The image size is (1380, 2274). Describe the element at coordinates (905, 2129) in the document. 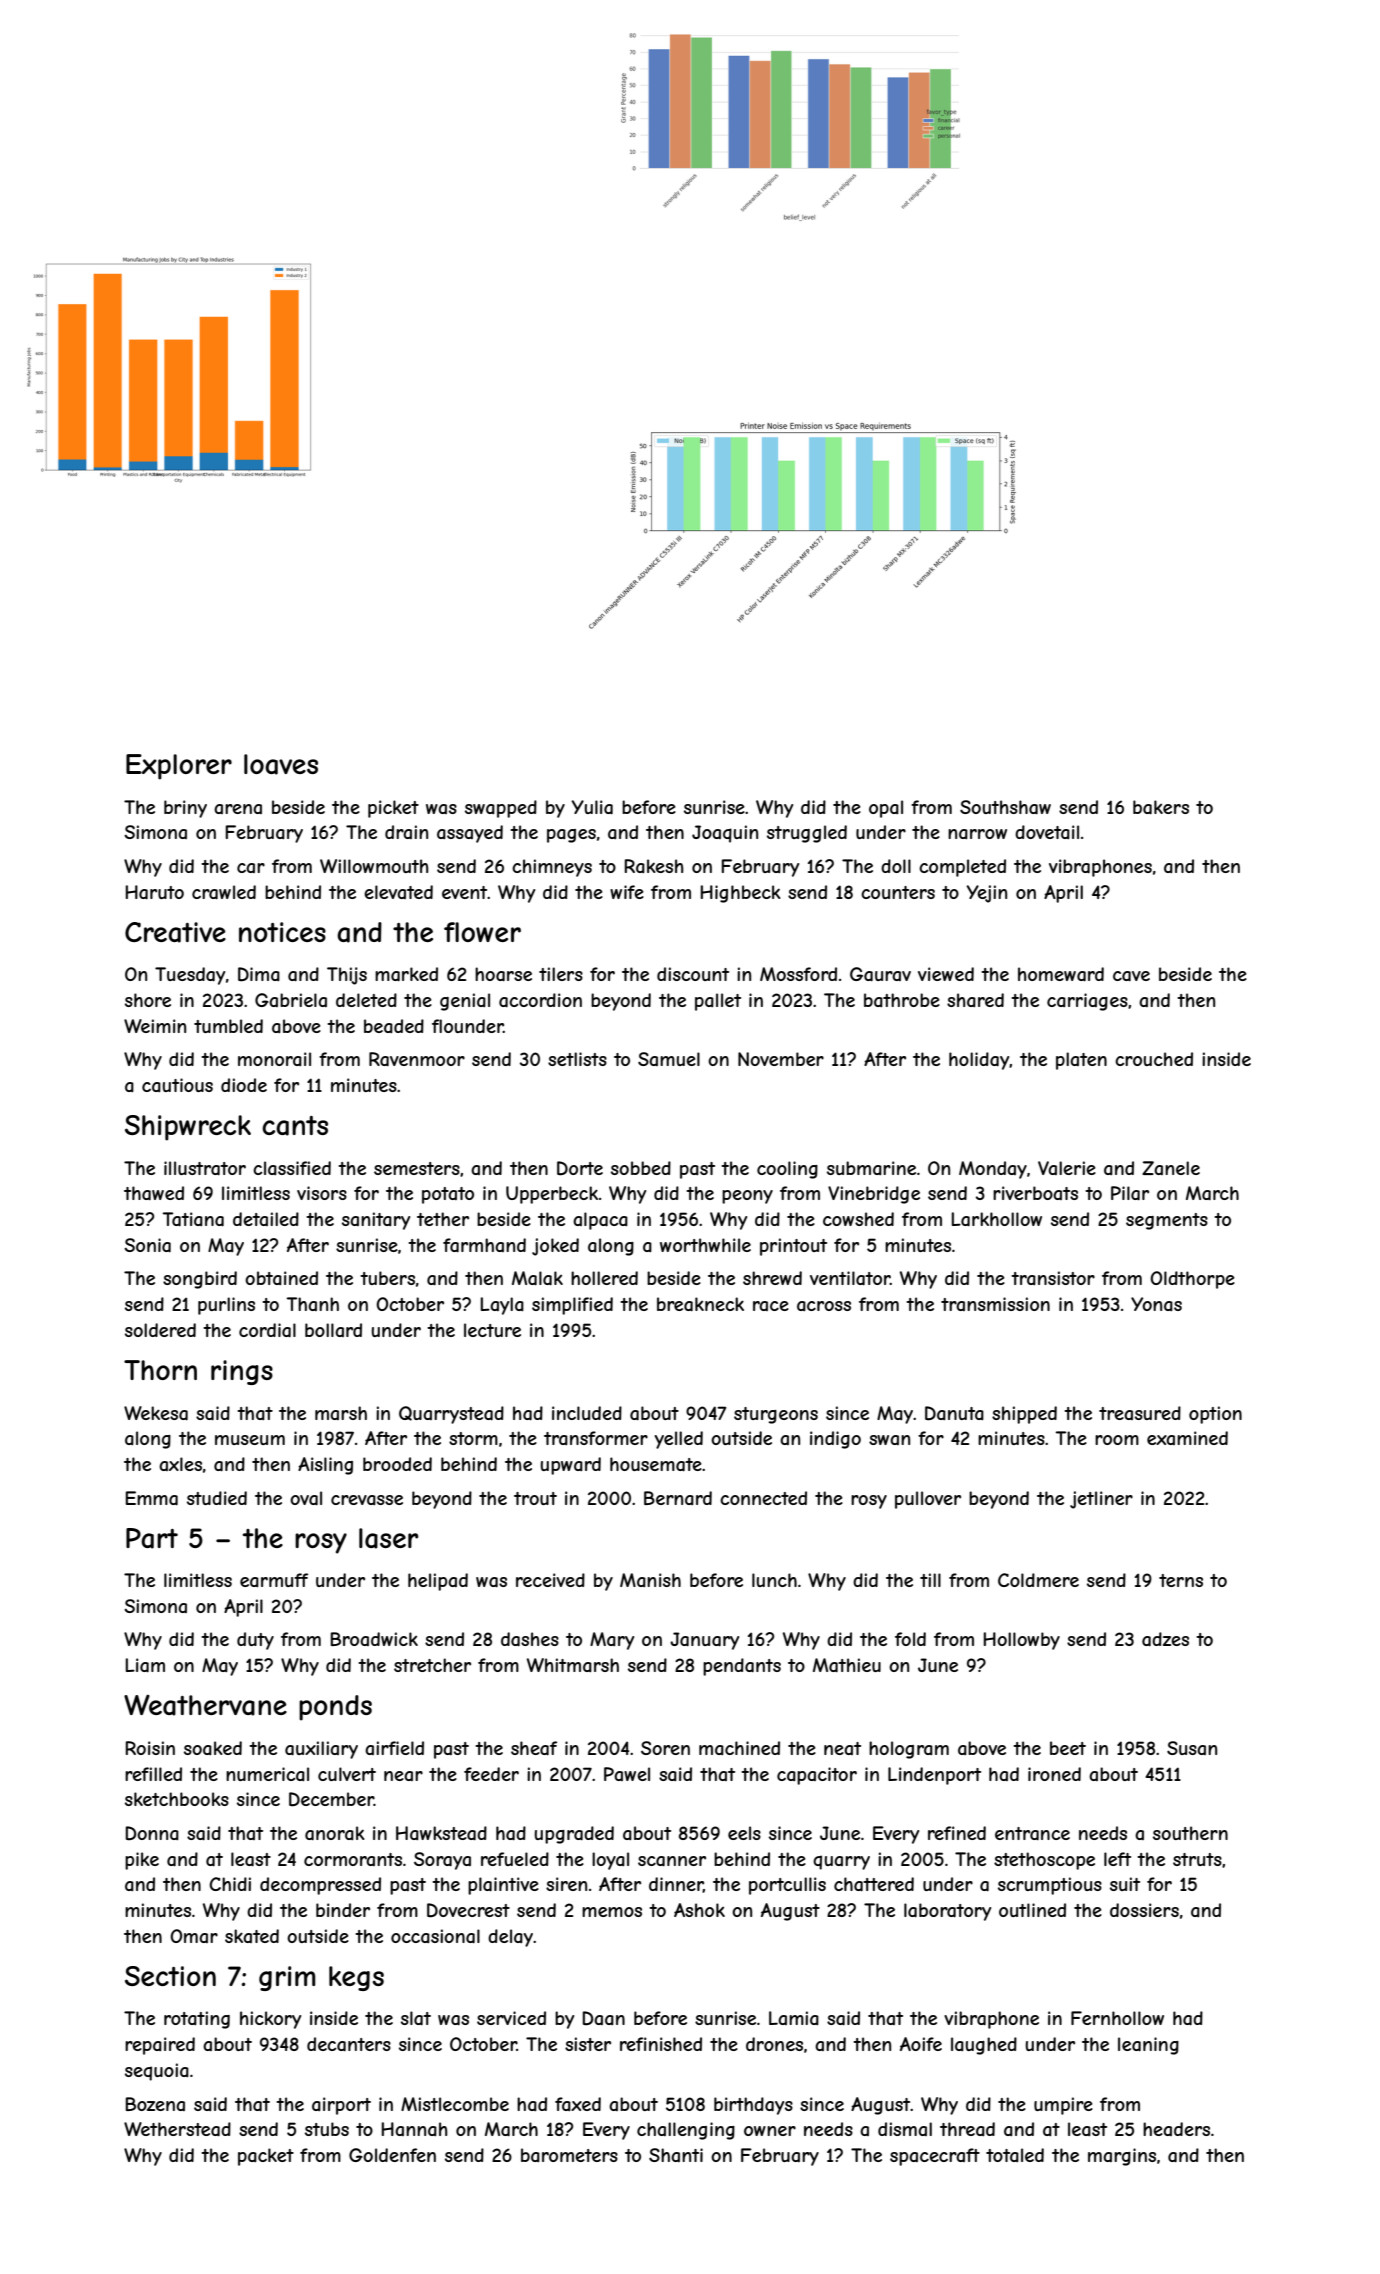

I see `dismal` at that location.
